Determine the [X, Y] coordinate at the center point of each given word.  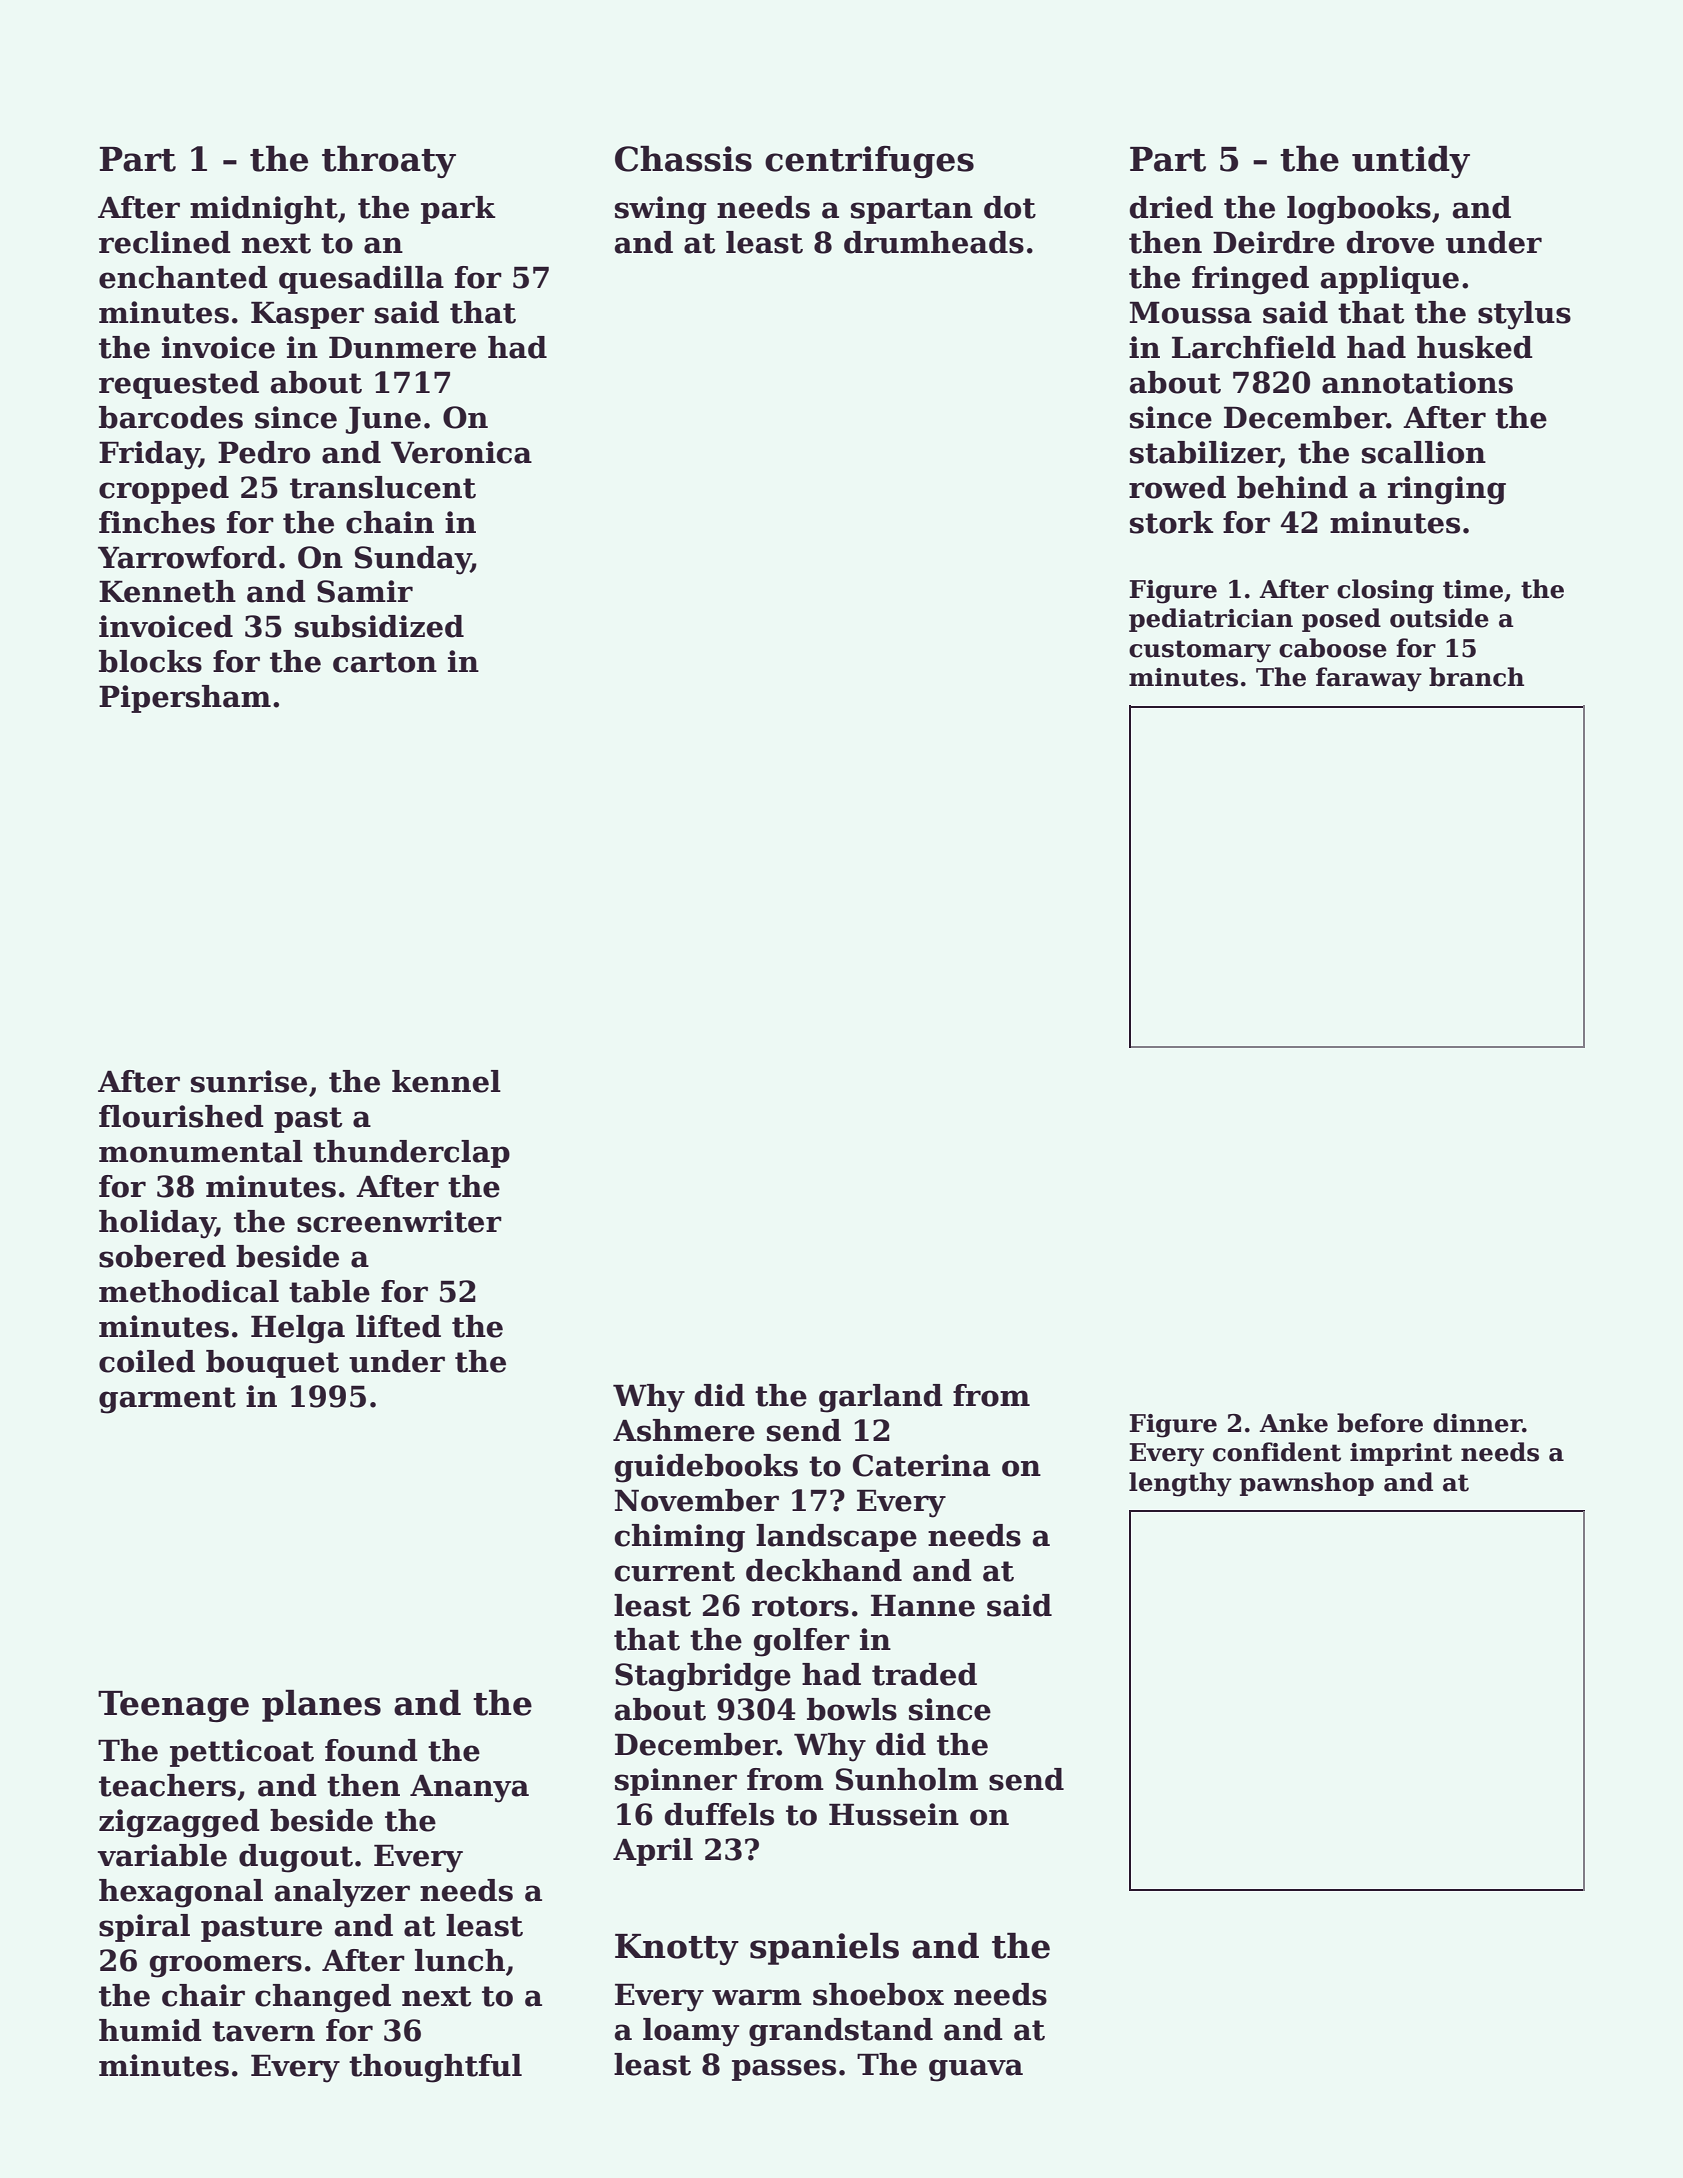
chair [203, 1995]
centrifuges [869, 162]
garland [881, 1398]
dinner [1477, 1423]
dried [1171, 207]
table [329, 1291]
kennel [446, 1081]
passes [784, 2070]
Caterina [921, 1465]
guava [976, 2070]
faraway [1369, 679]
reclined [165, 242]
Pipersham [185, 699]
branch [1476, 677]
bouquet [272, 1364]
